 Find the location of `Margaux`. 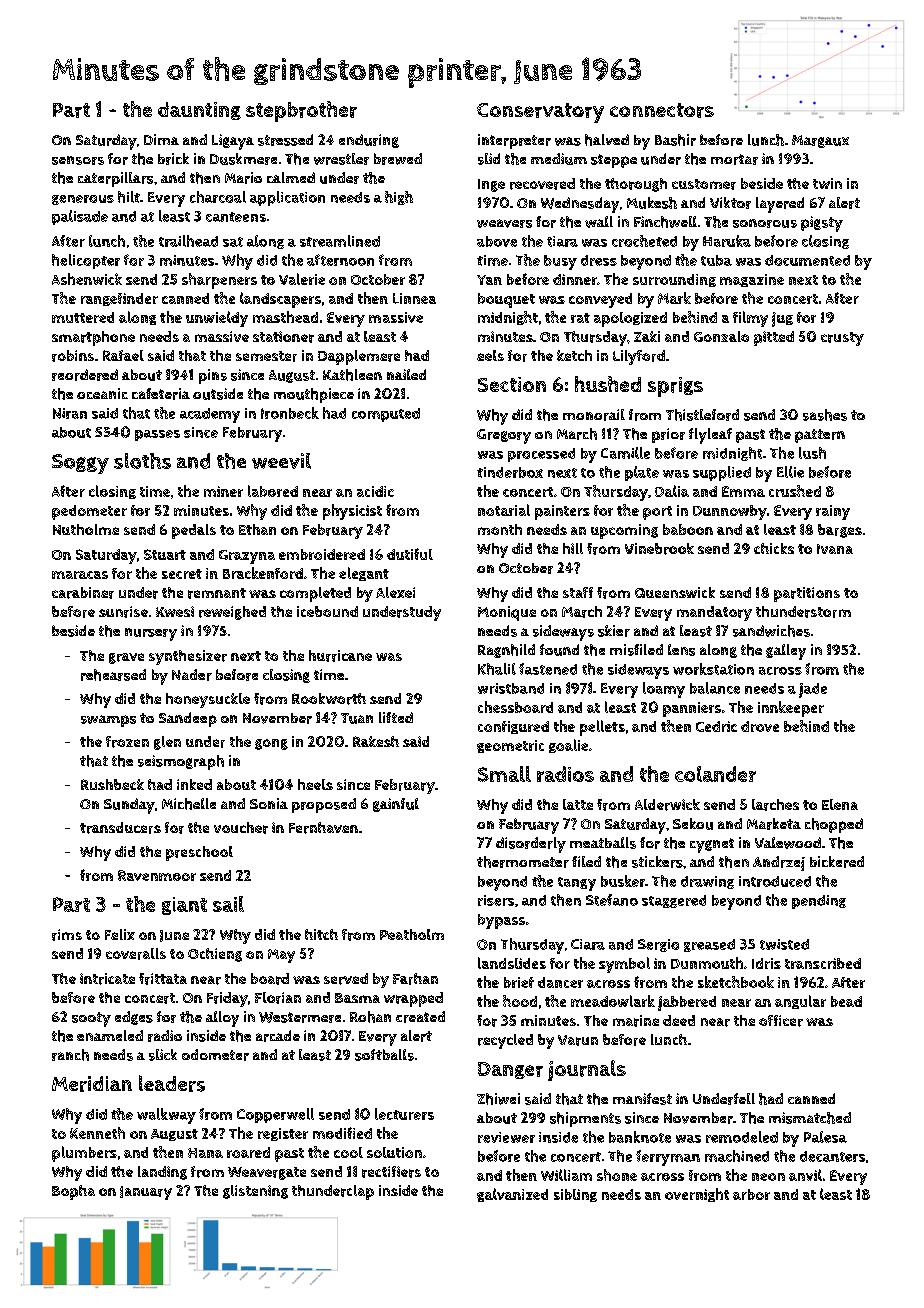

Margaux is located at coordinates (820, 141).
